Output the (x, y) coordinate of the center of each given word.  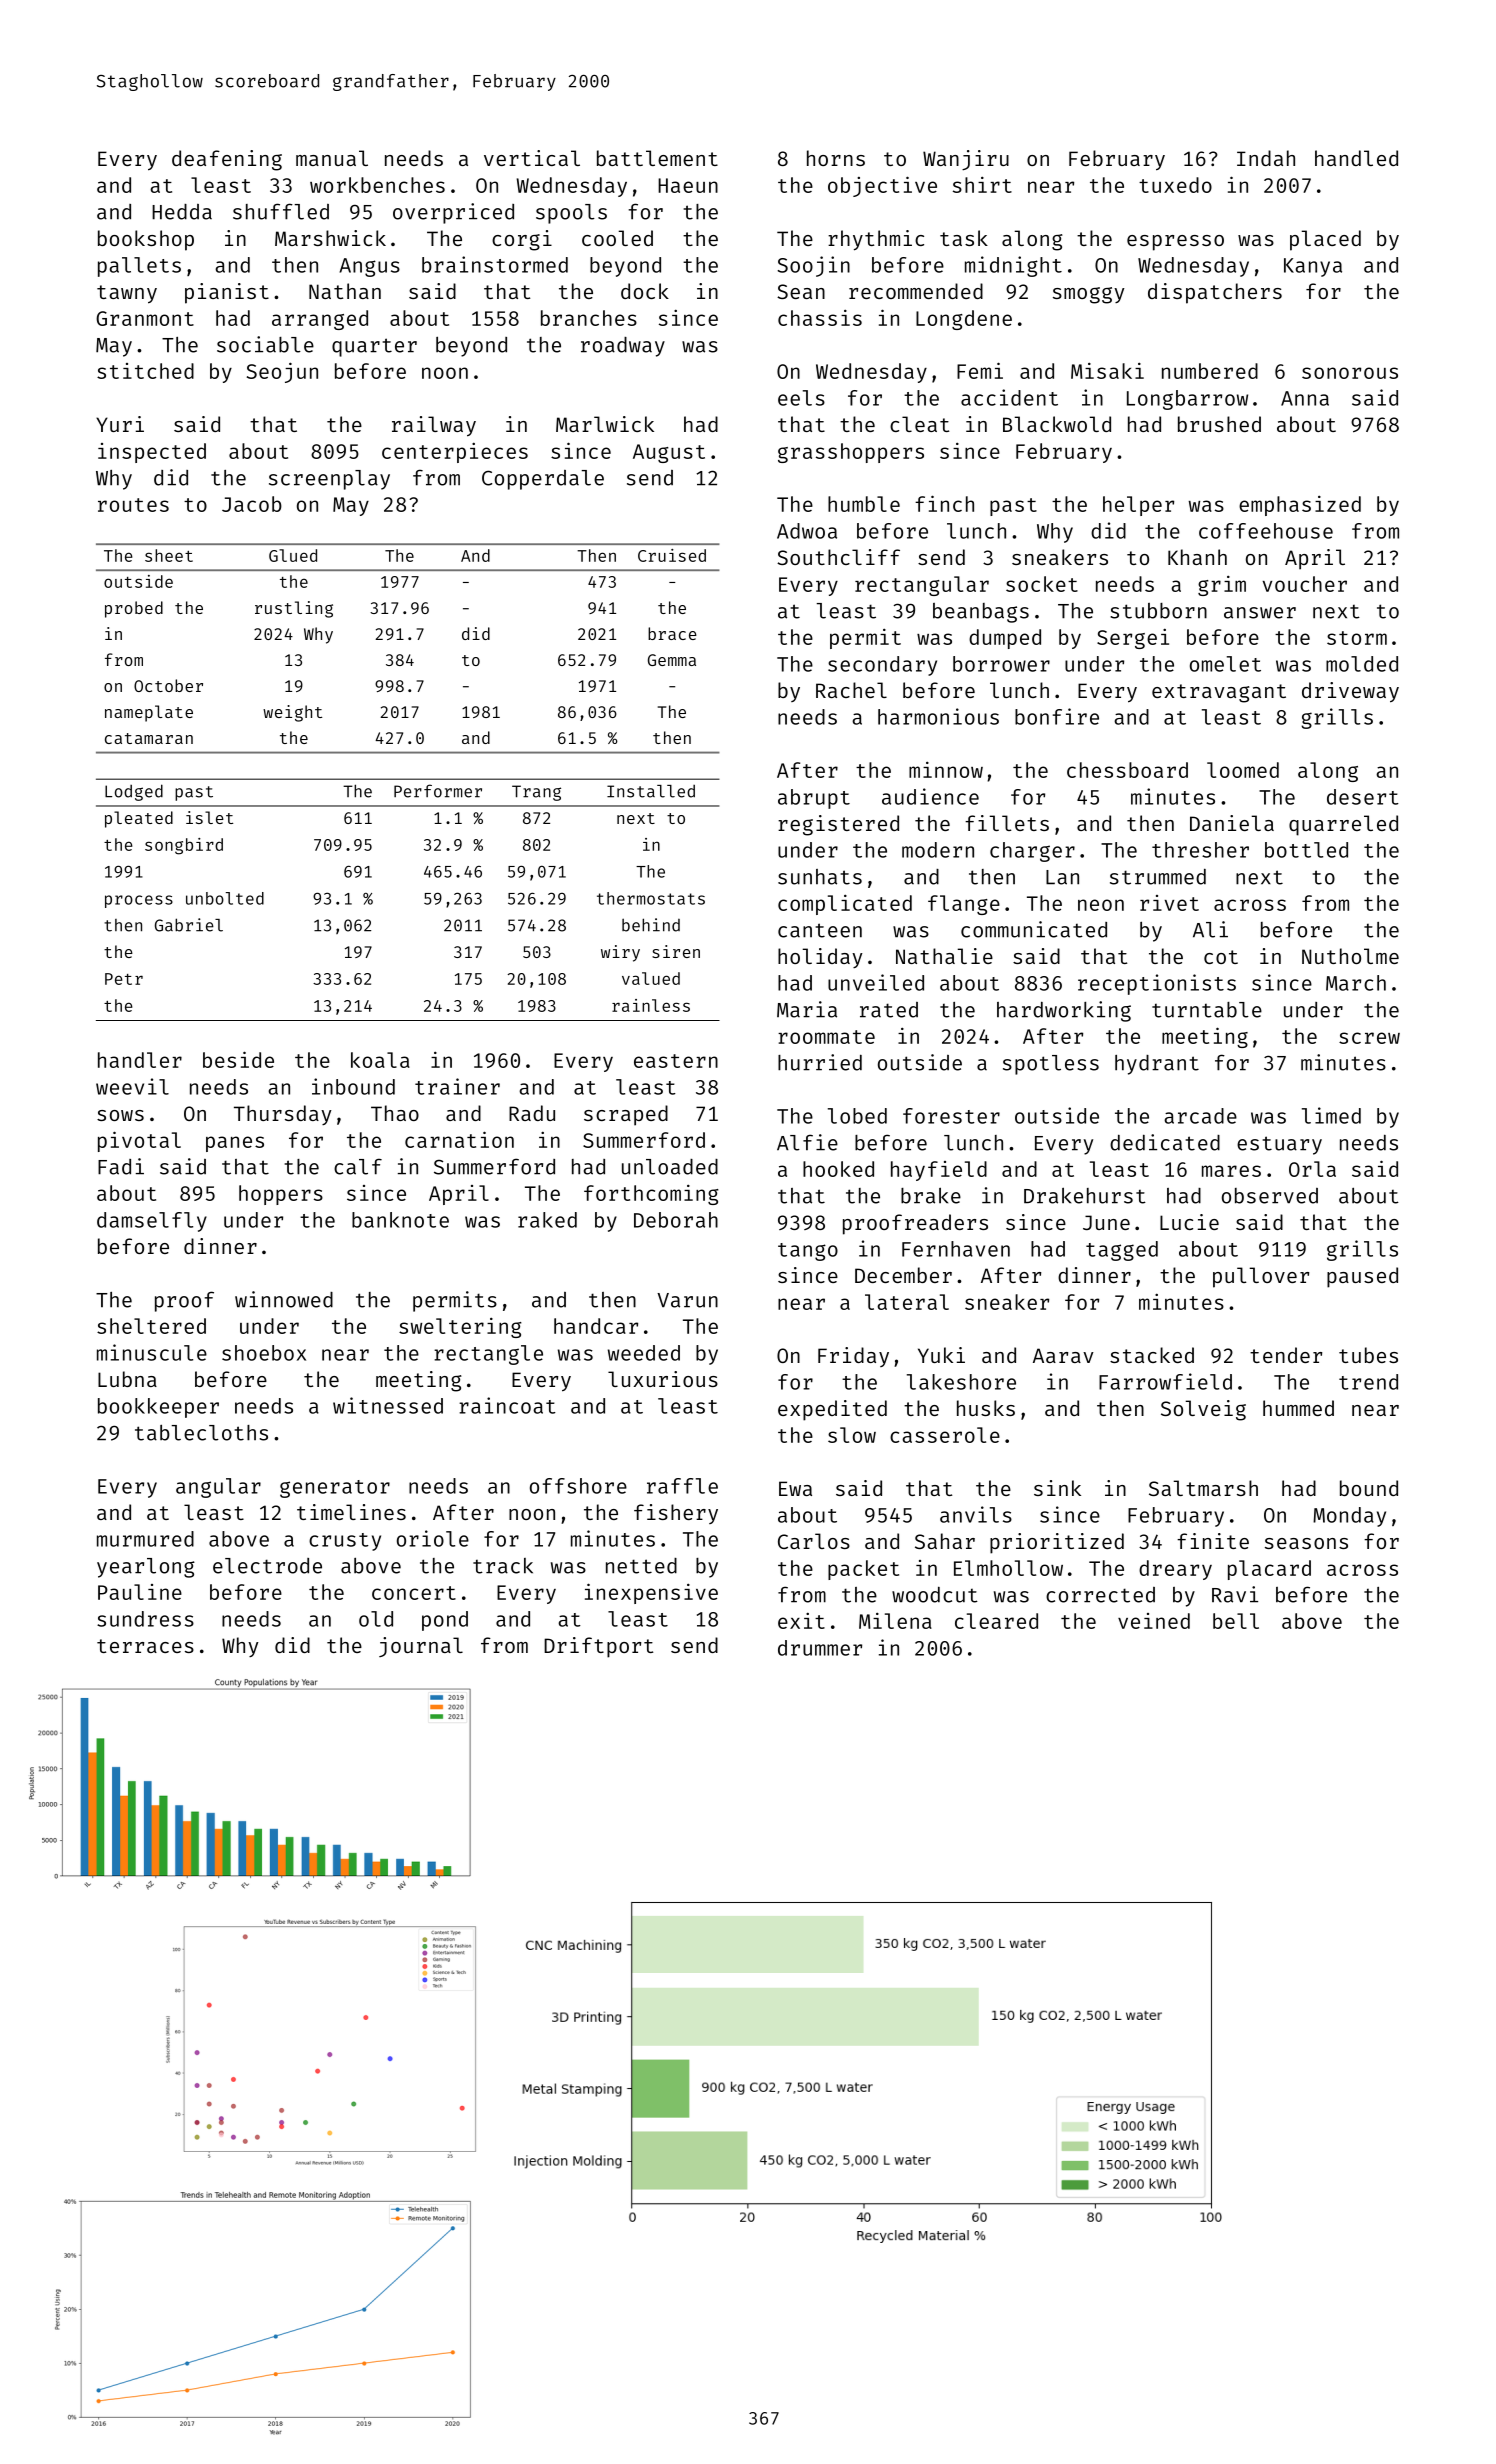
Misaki (1107, 371)
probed (134, 609)
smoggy (1089, 295)
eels (801, 398)
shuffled (281, 211)
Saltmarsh (1203, 1488)
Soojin (813, 266)
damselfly (152, 1222)
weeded (644, 1353)
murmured (145, 1539)
